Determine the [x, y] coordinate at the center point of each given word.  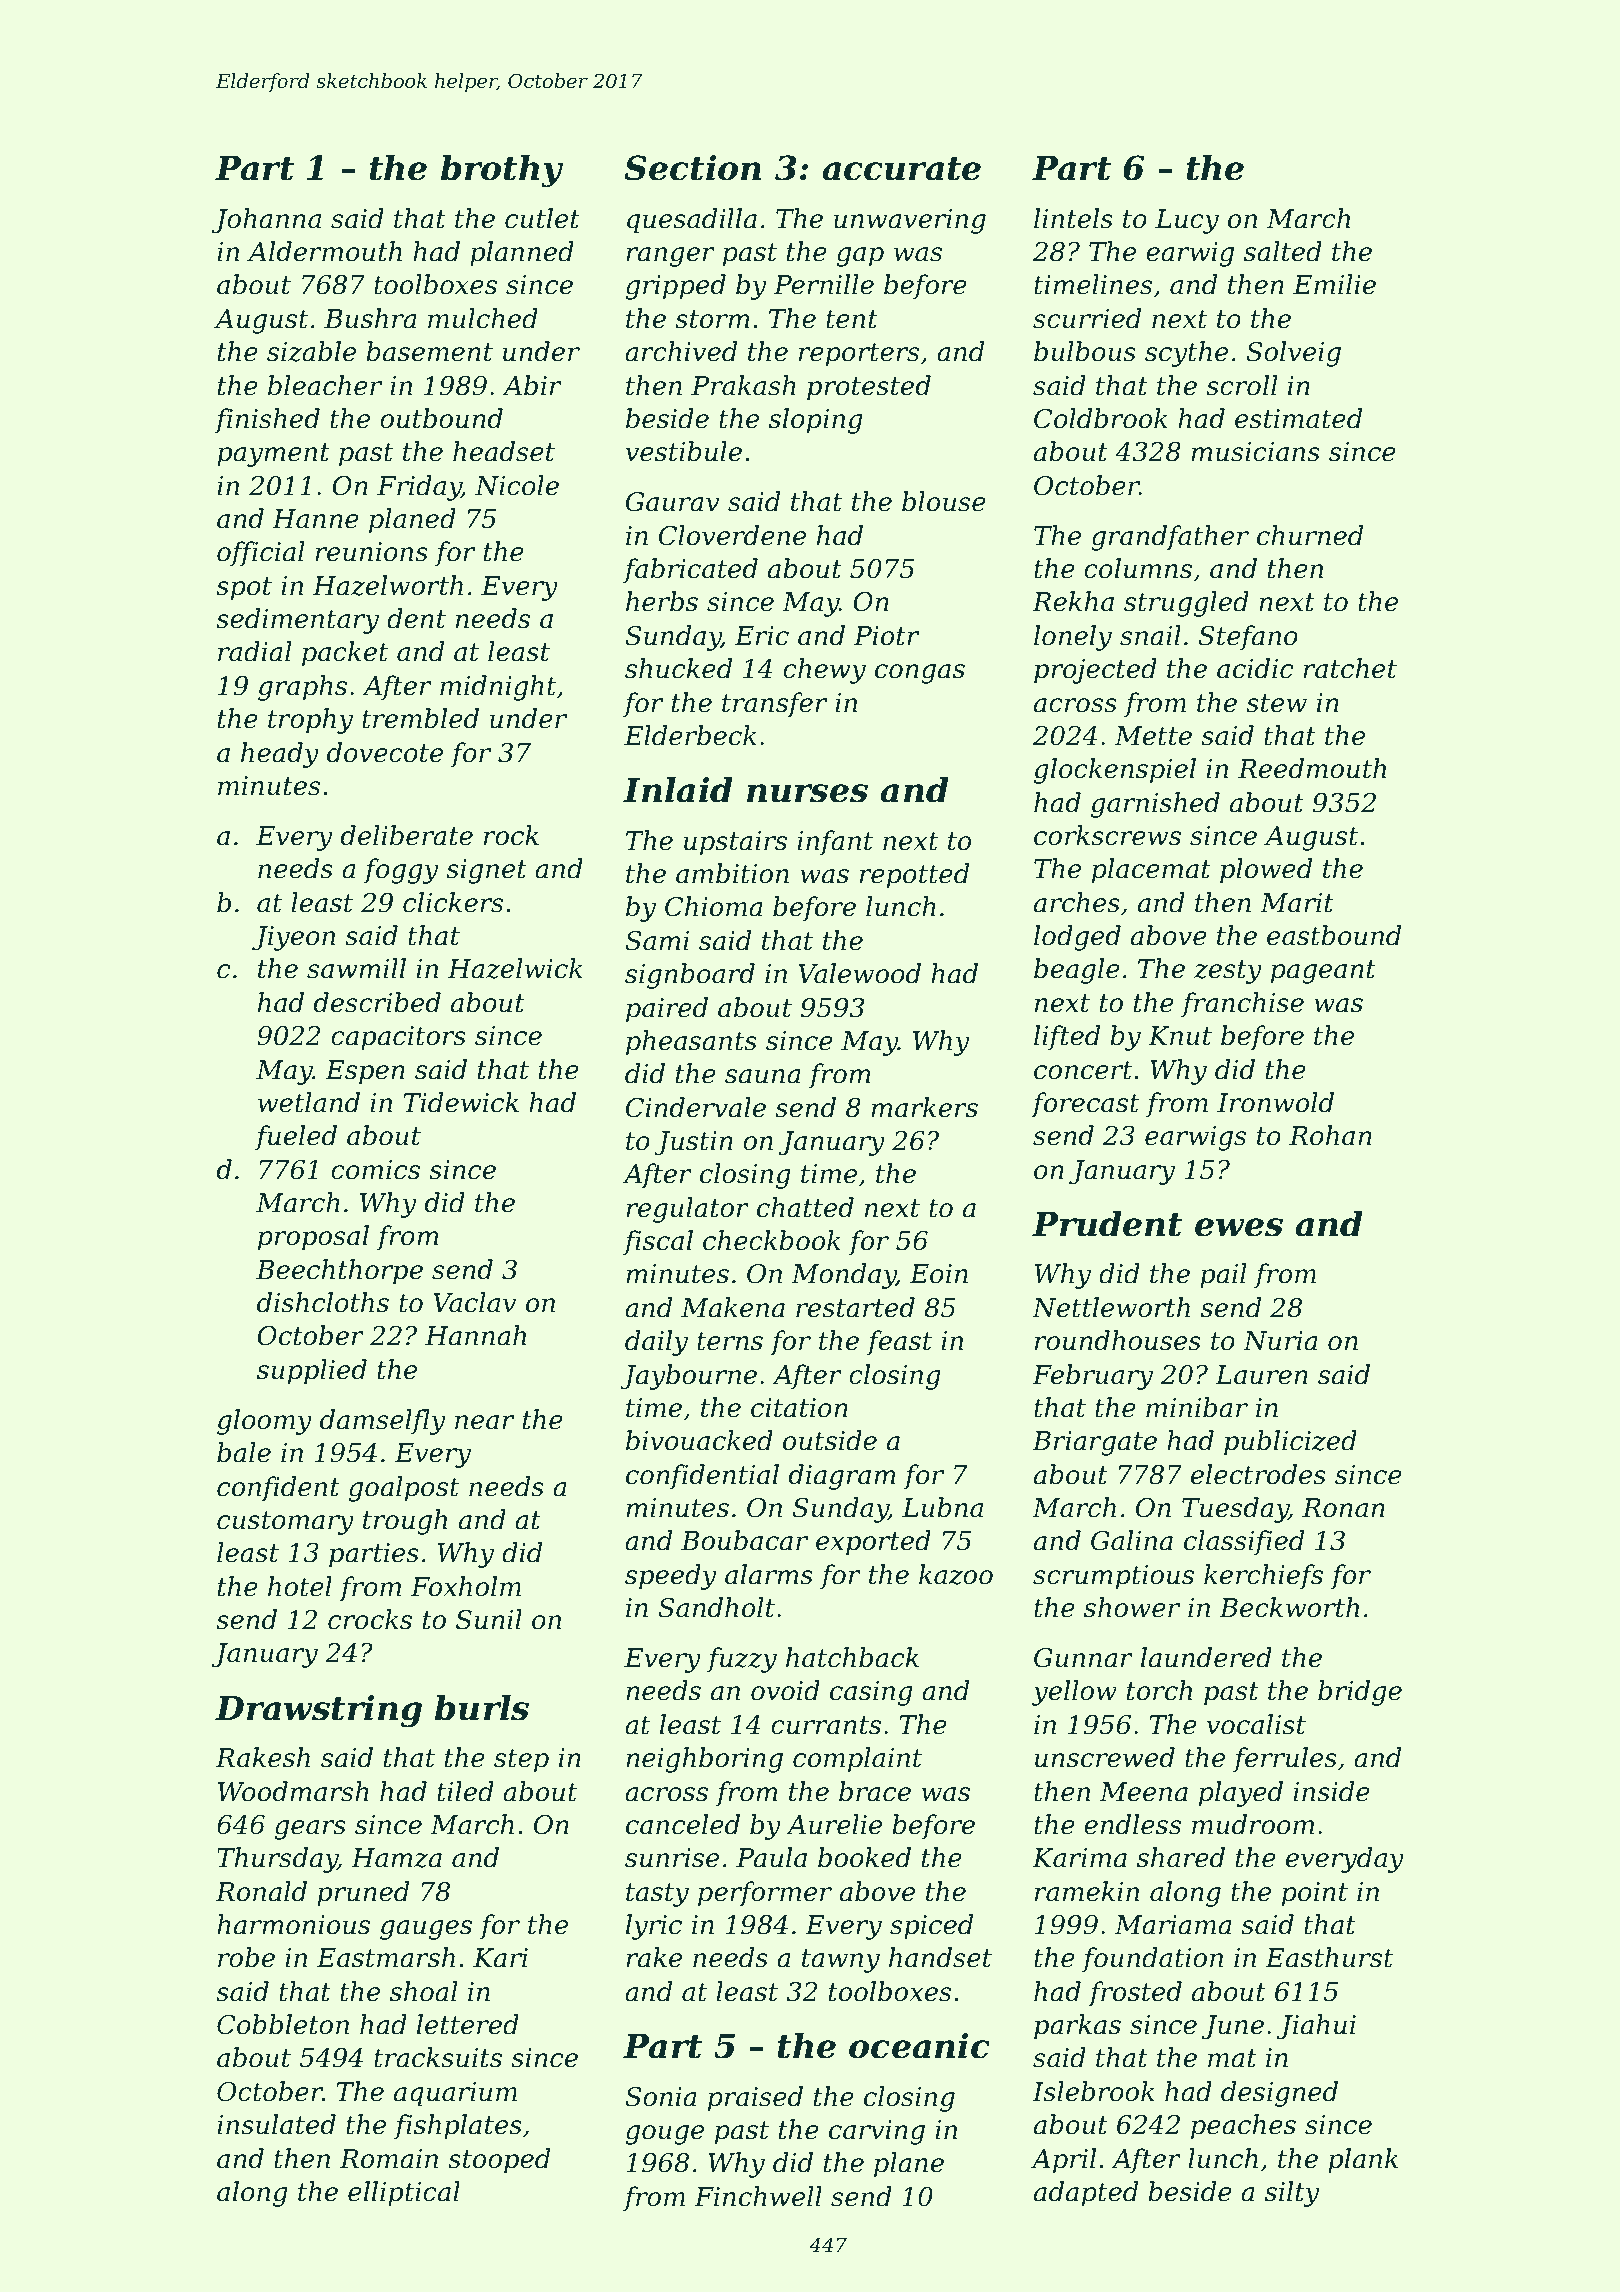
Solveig [1293, 354]
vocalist [1256, 1724]
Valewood [859, 973]
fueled [296, 1138]
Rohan [1330, 1135]
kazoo [956, 1574]
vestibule [684, 451]
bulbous [1085, 351]
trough [405, 1522]
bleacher [325, 385]
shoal [424, 1991]
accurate [902, 169]
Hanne [315, 519]
